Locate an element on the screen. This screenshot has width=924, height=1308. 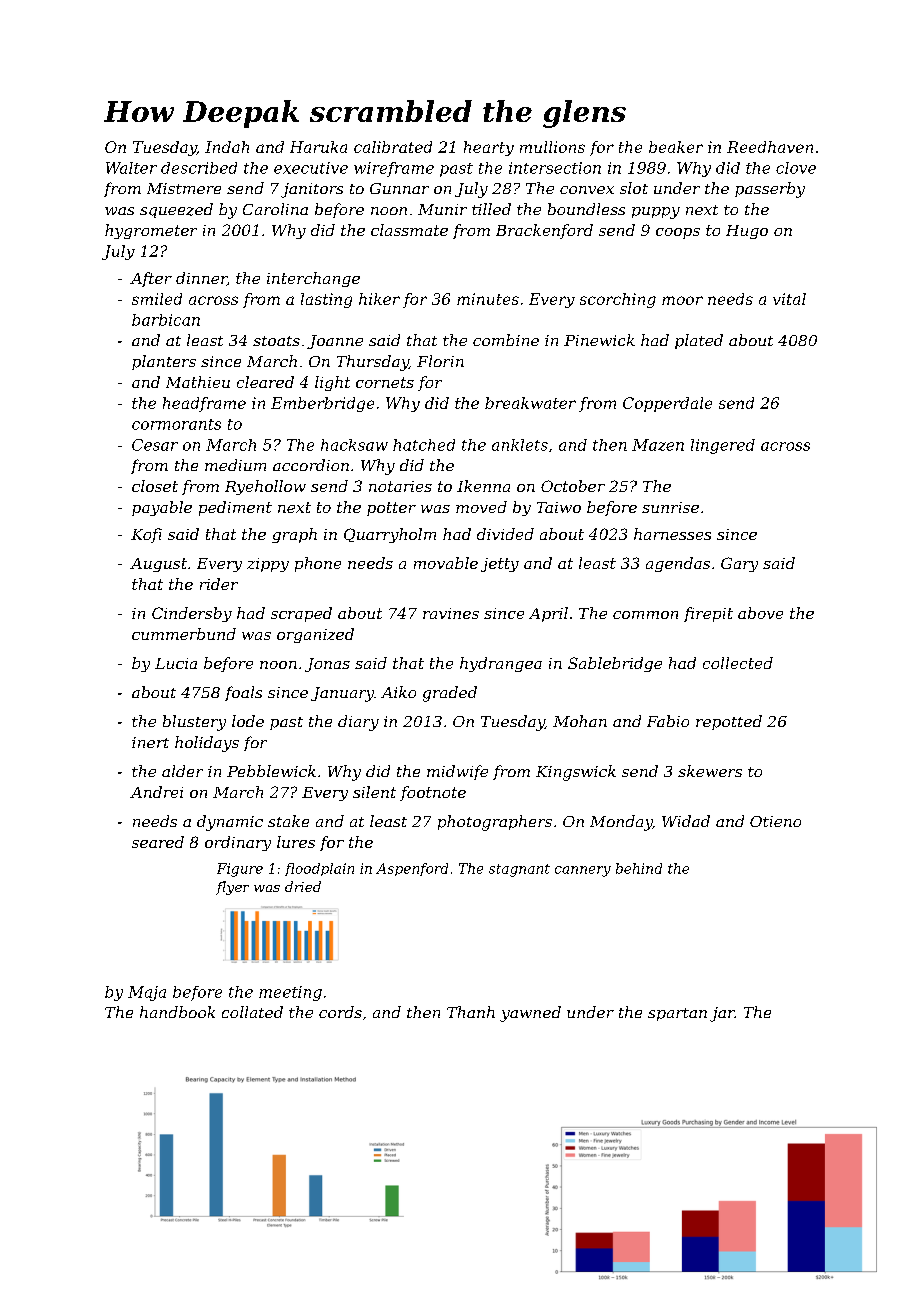
hearty is located at coordinates (489, 148).
